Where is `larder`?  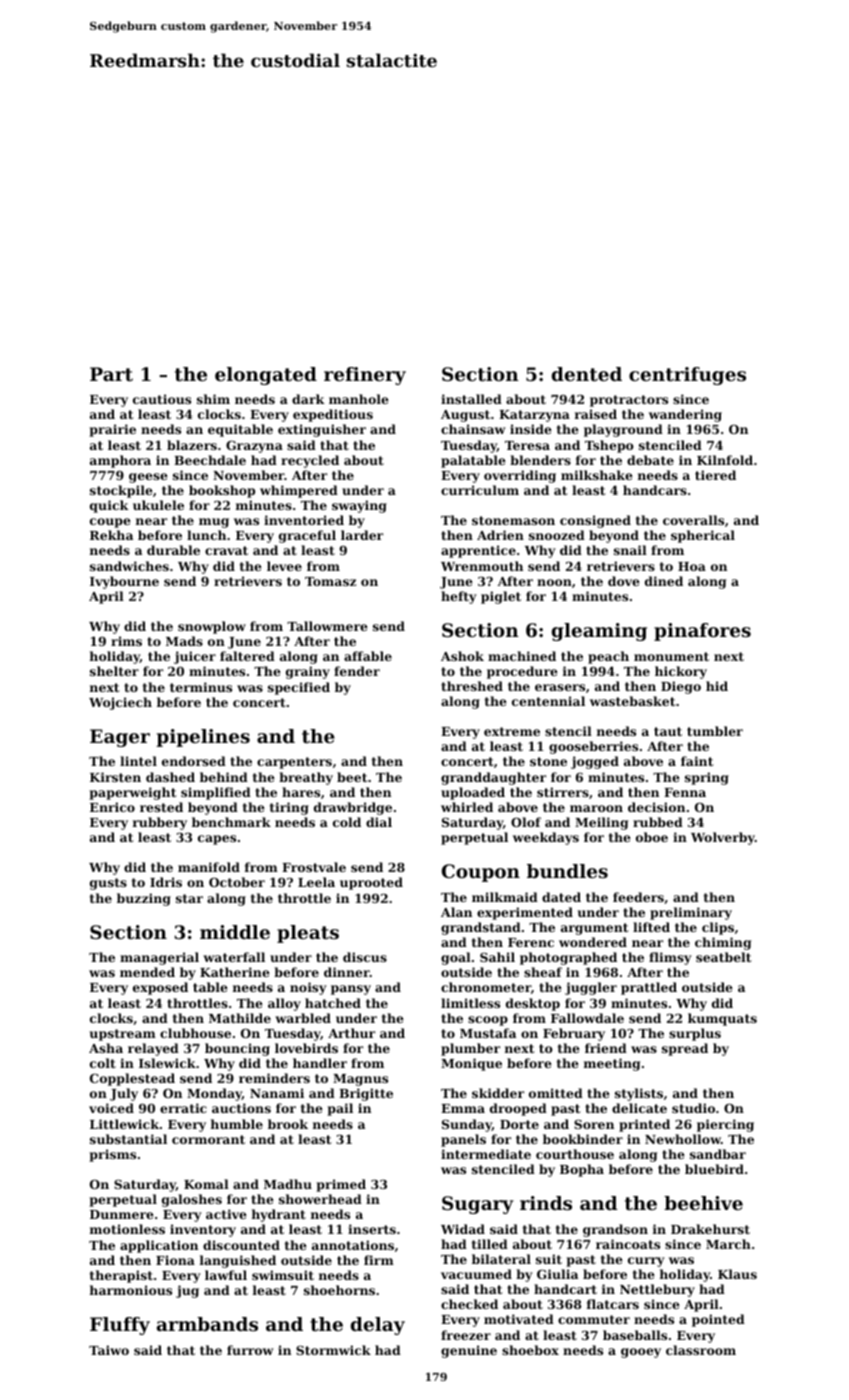 larder is located at coordinates (362, 535).
